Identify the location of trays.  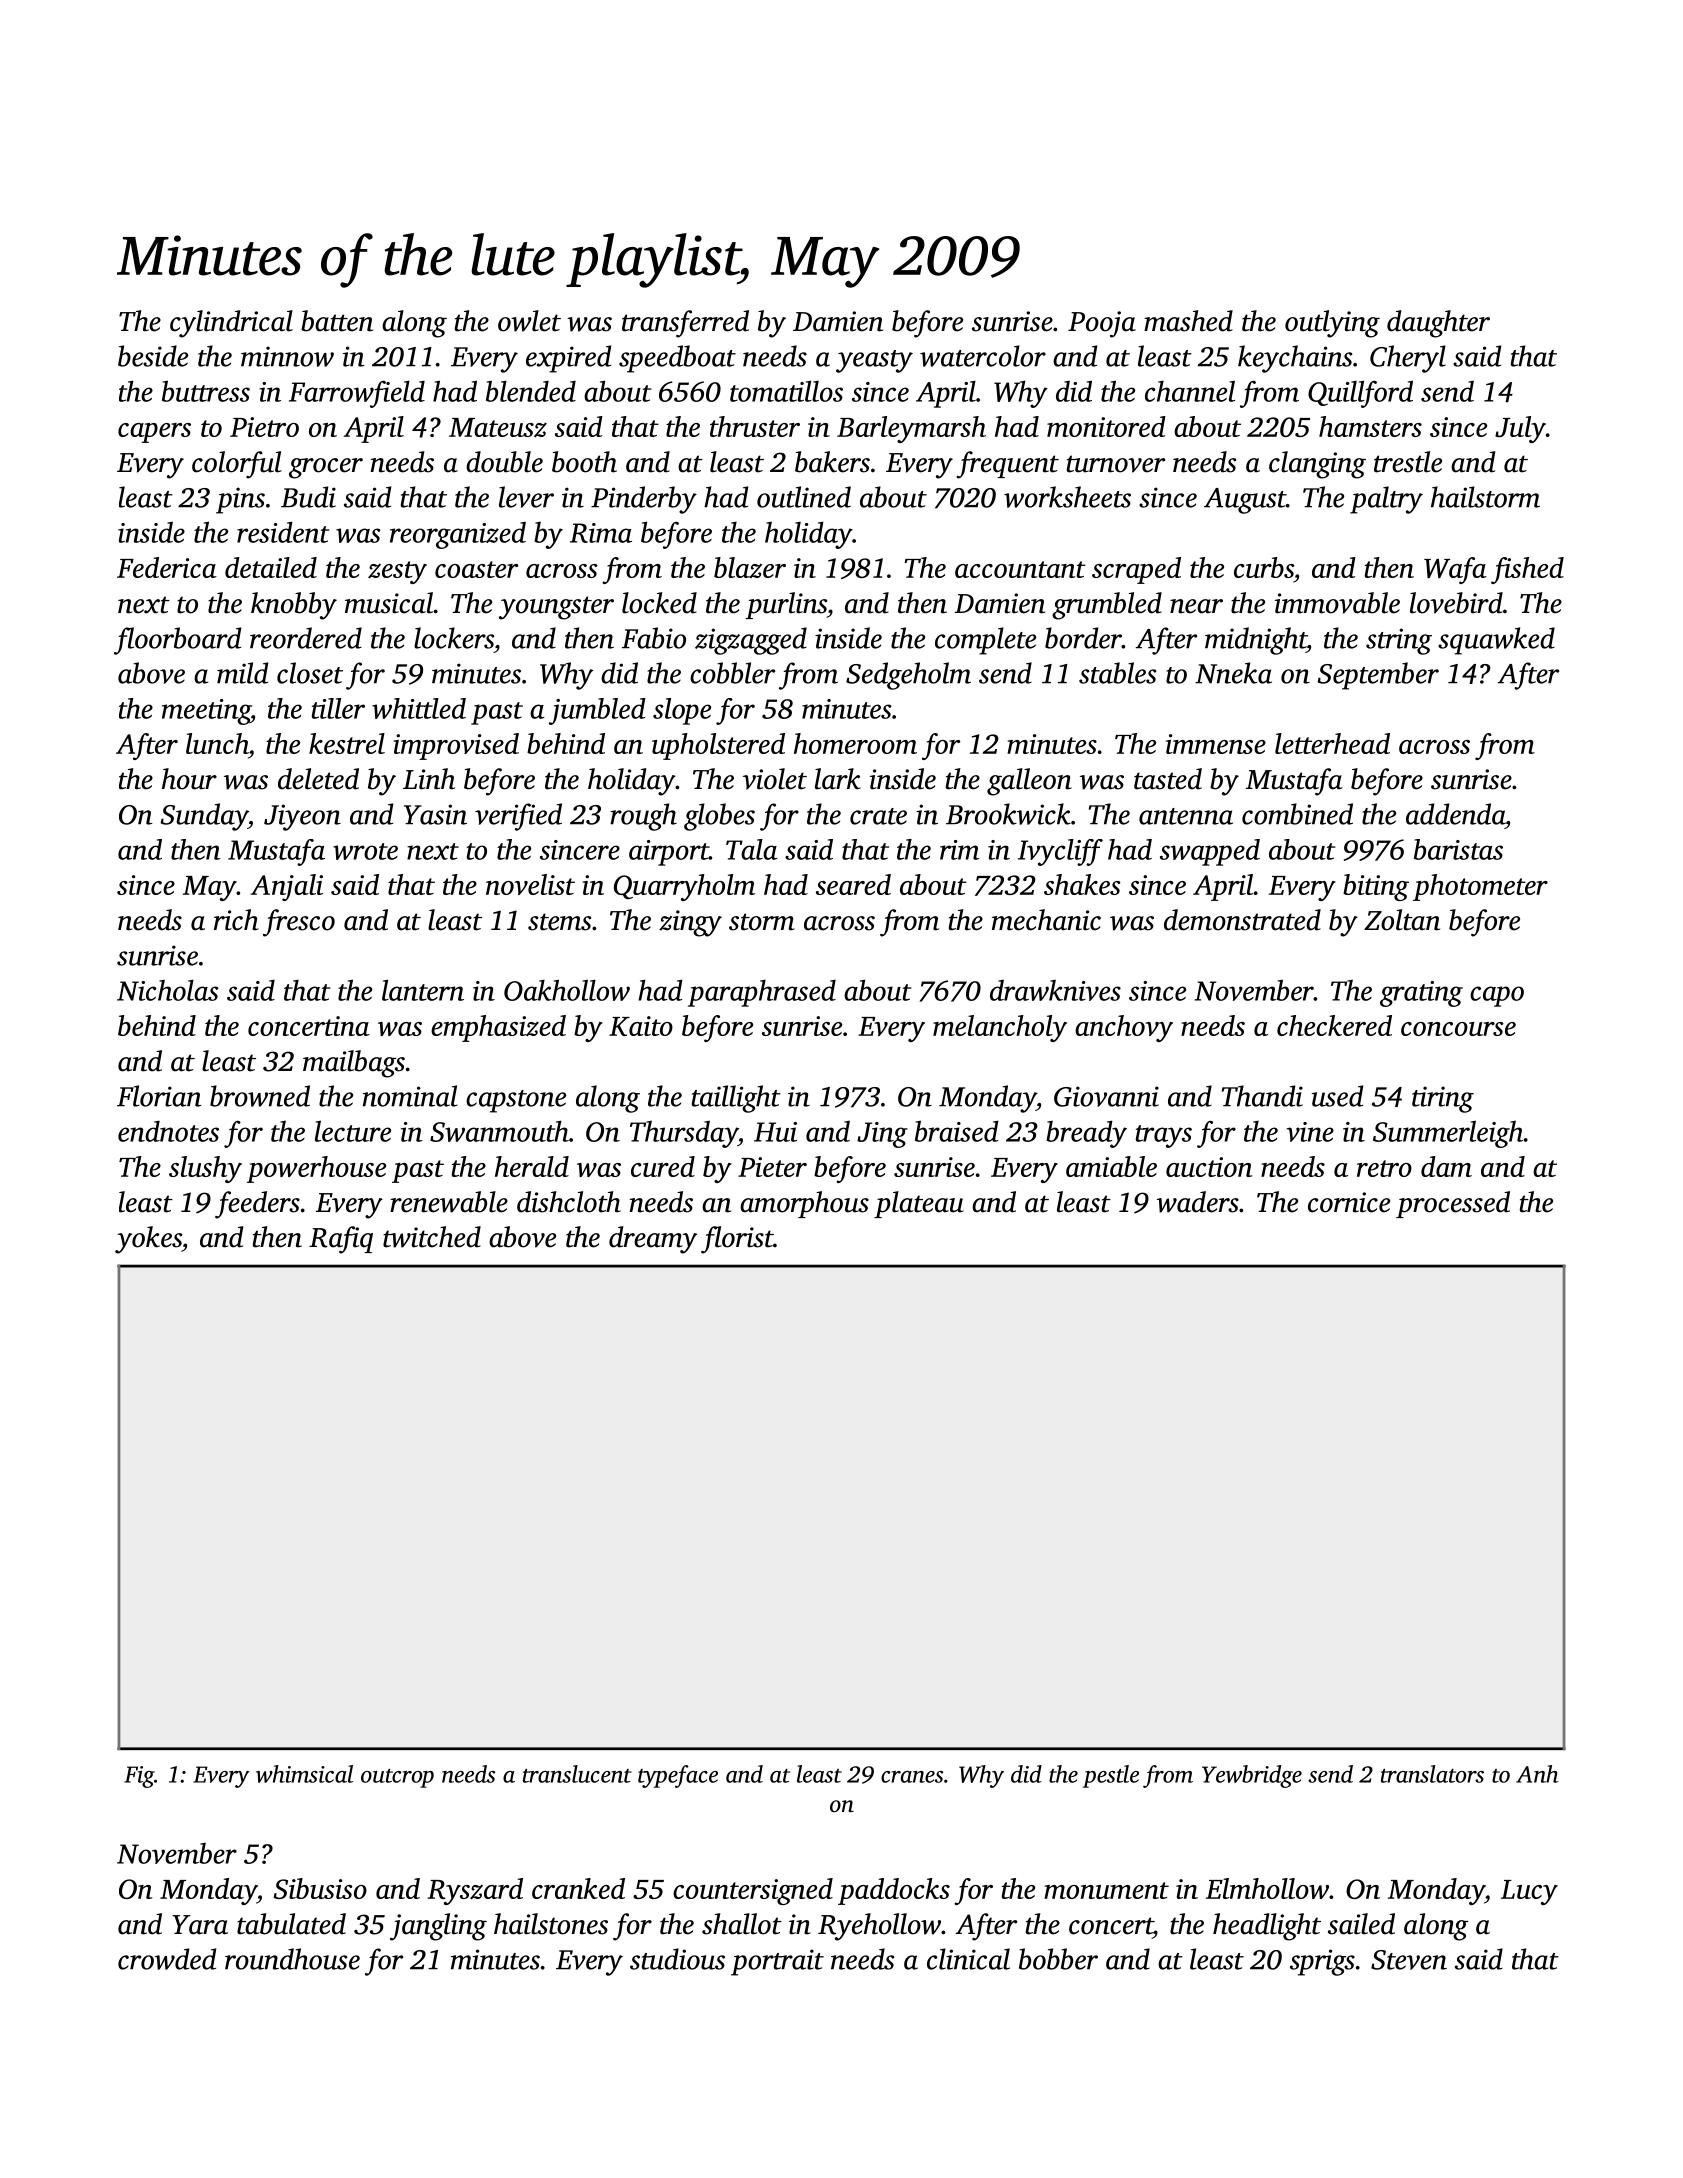
(1164, 1136).
